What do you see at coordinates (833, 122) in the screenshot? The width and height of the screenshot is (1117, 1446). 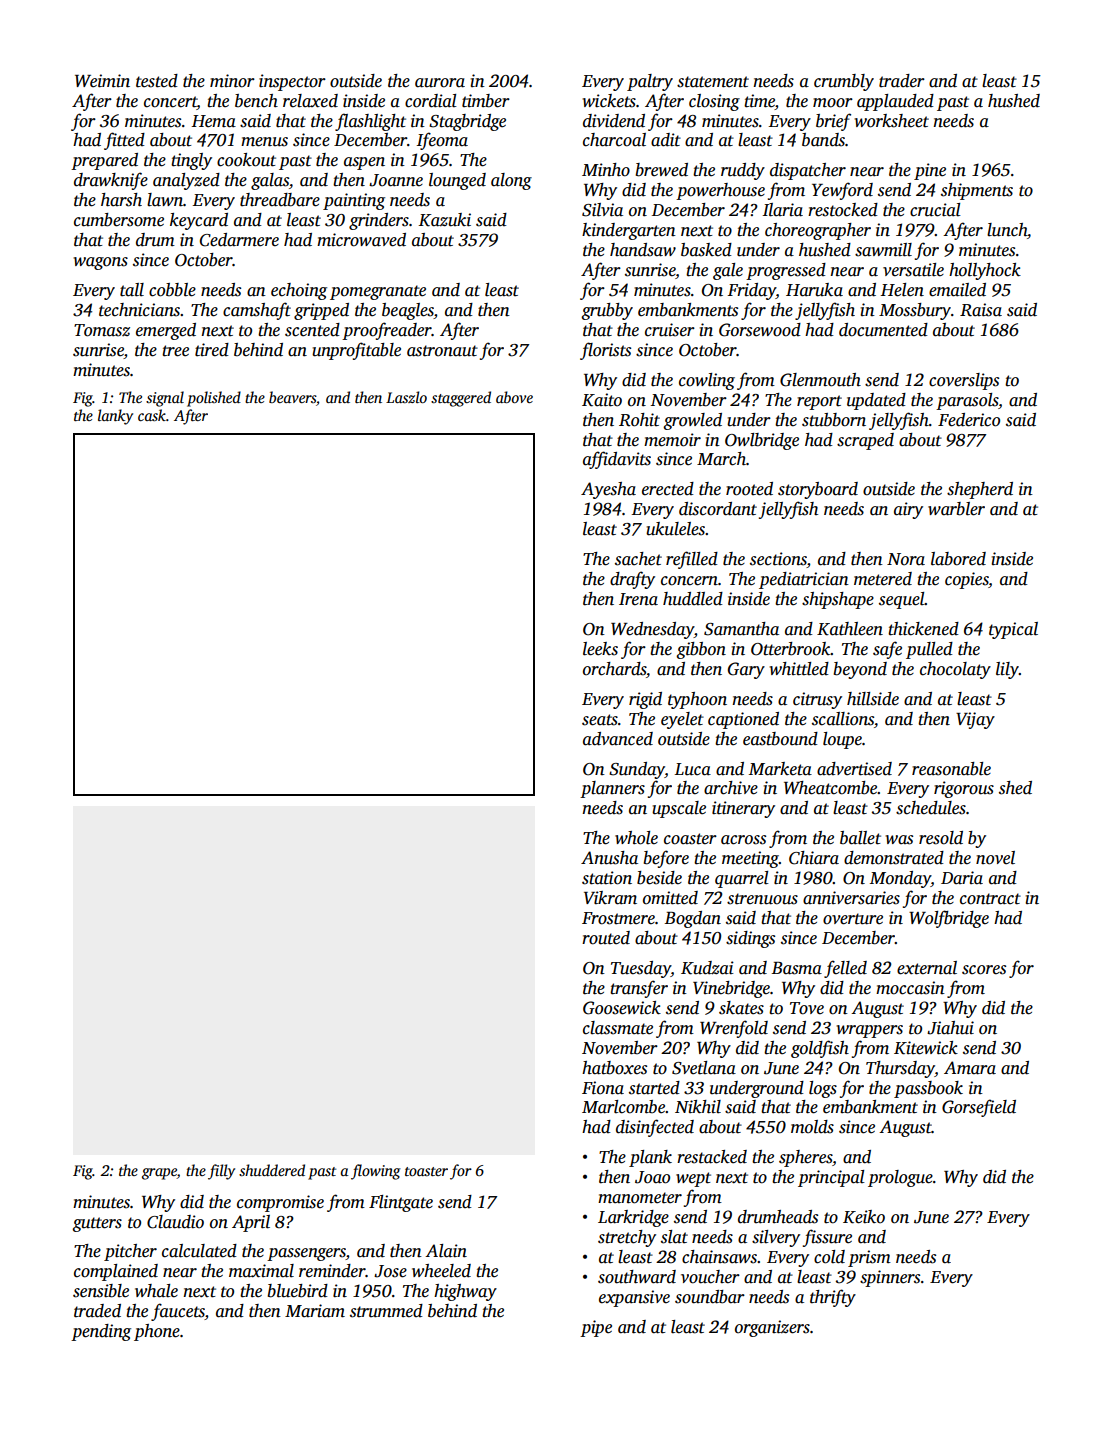 I see `brief` at bounding box center [833, 122].
